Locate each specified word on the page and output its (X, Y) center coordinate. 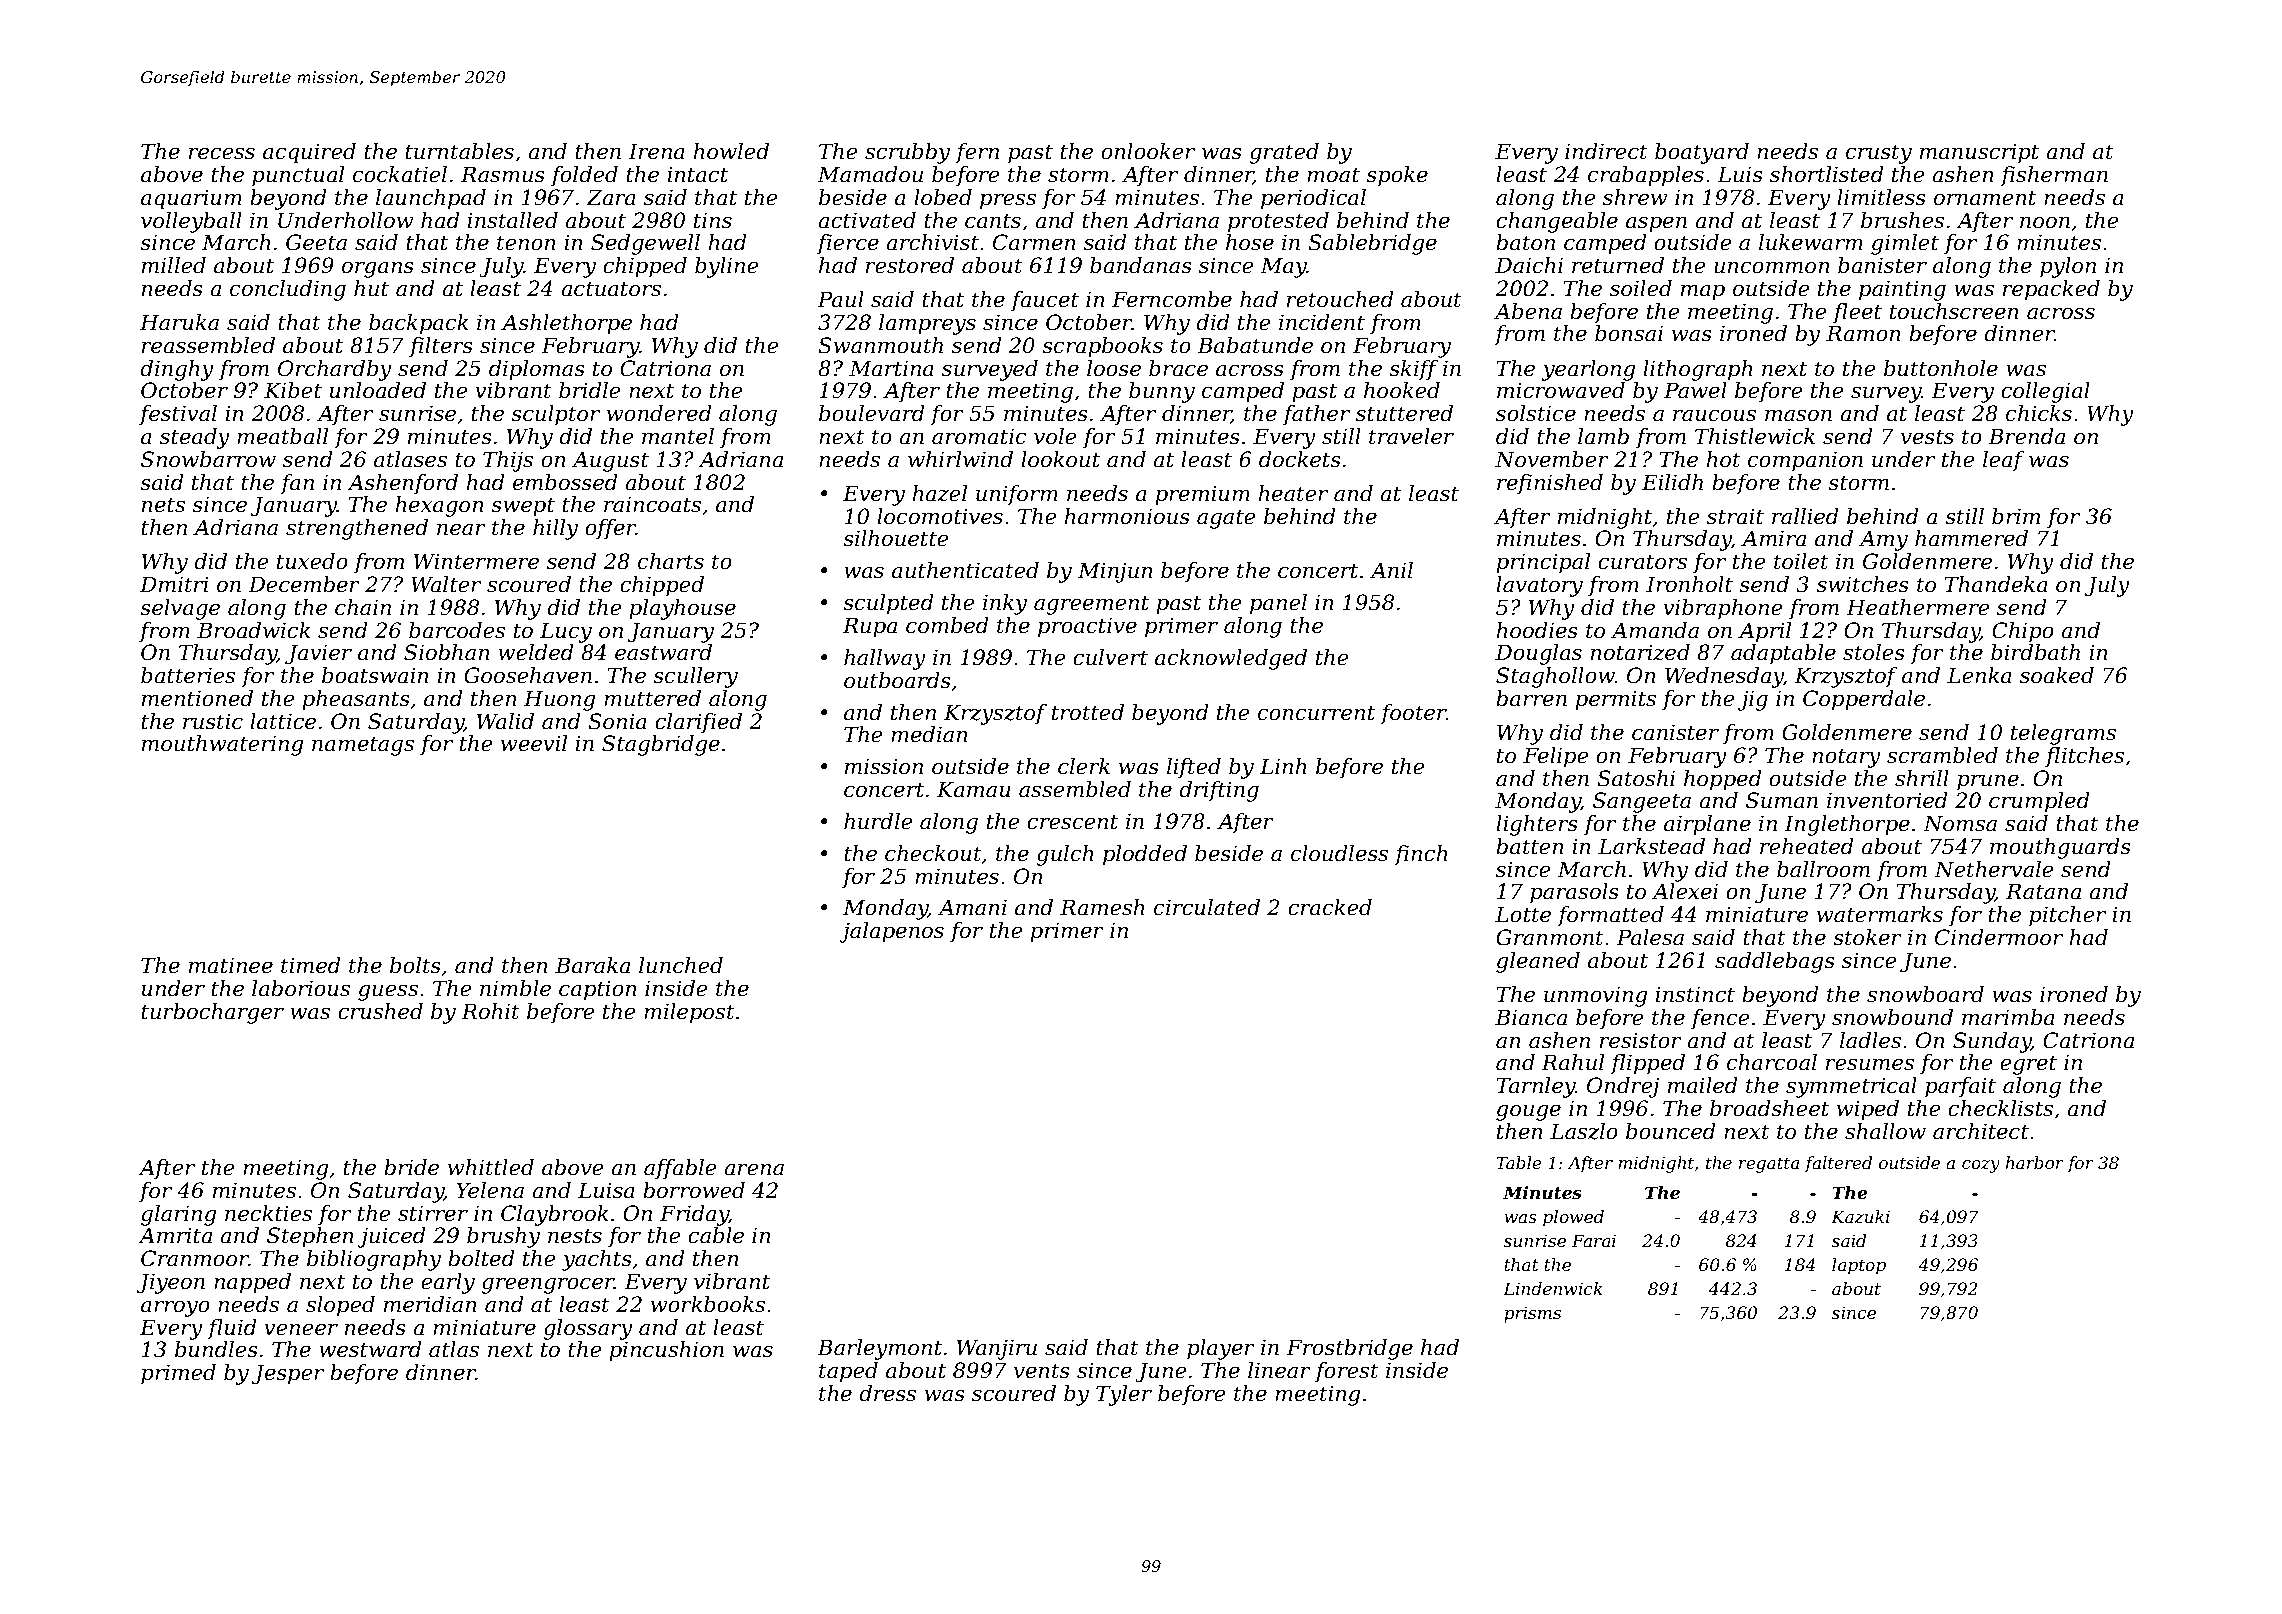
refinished (1550, 484)
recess (222, 153)
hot (1723, 459)
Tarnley (1535, 1087)
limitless (1881, 197)
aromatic (979, 436)
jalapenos (891, 932)
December (304, 584)
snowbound (1892, 1017)
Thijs (508, 461)
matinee (231, 965)
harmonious (1127, 516)
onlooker (1148, 151)
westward (370, 1349)
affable (680, 1169)
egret (2028, 1065)
